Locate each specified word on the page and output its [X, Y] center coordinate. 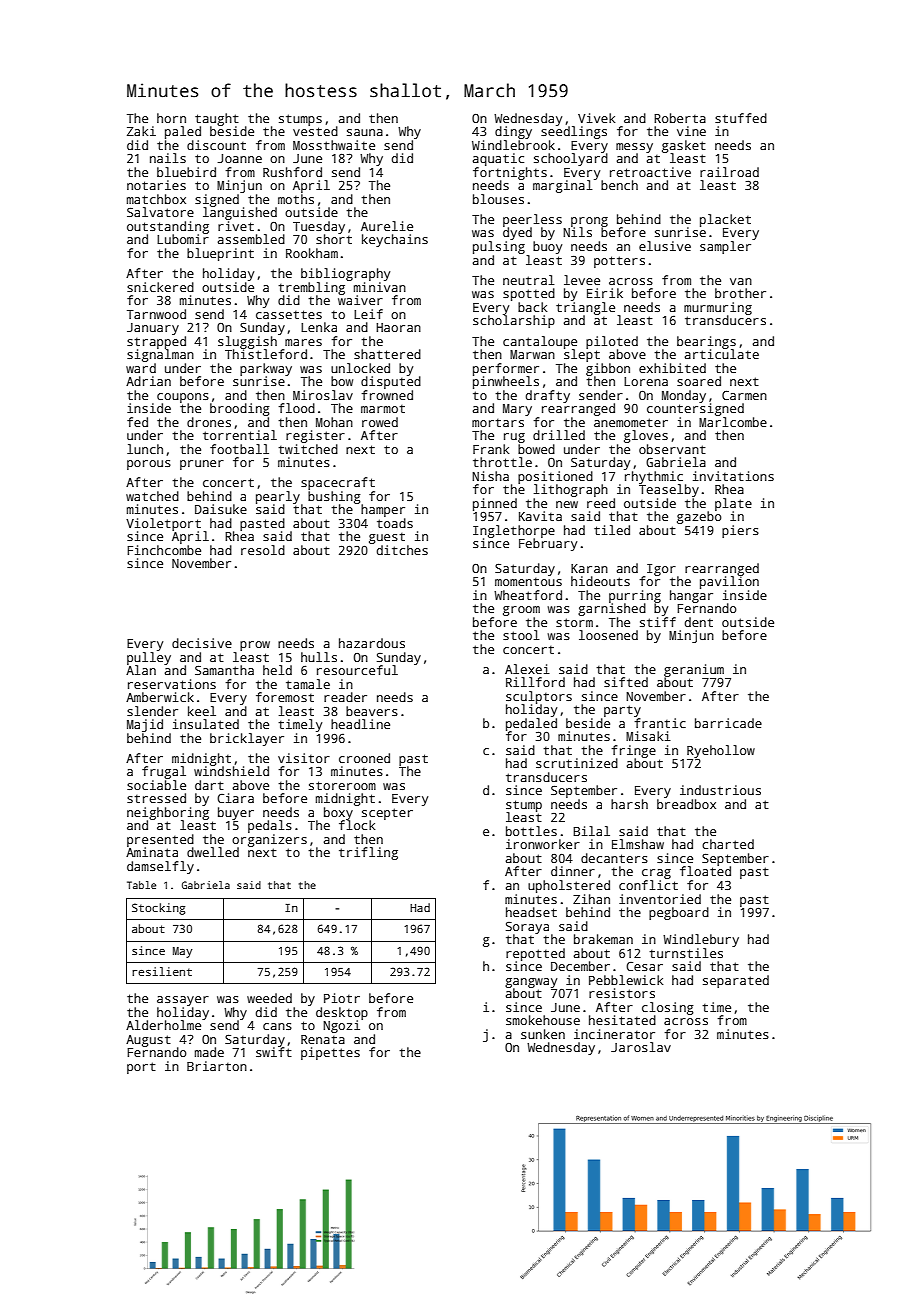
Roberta [680, 118]
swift [274, 1052]
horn [171, 118]
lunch [145, 449]
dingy [513, 132]
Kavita [540, 516]
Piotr [342, 998]
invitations [733, 476]
